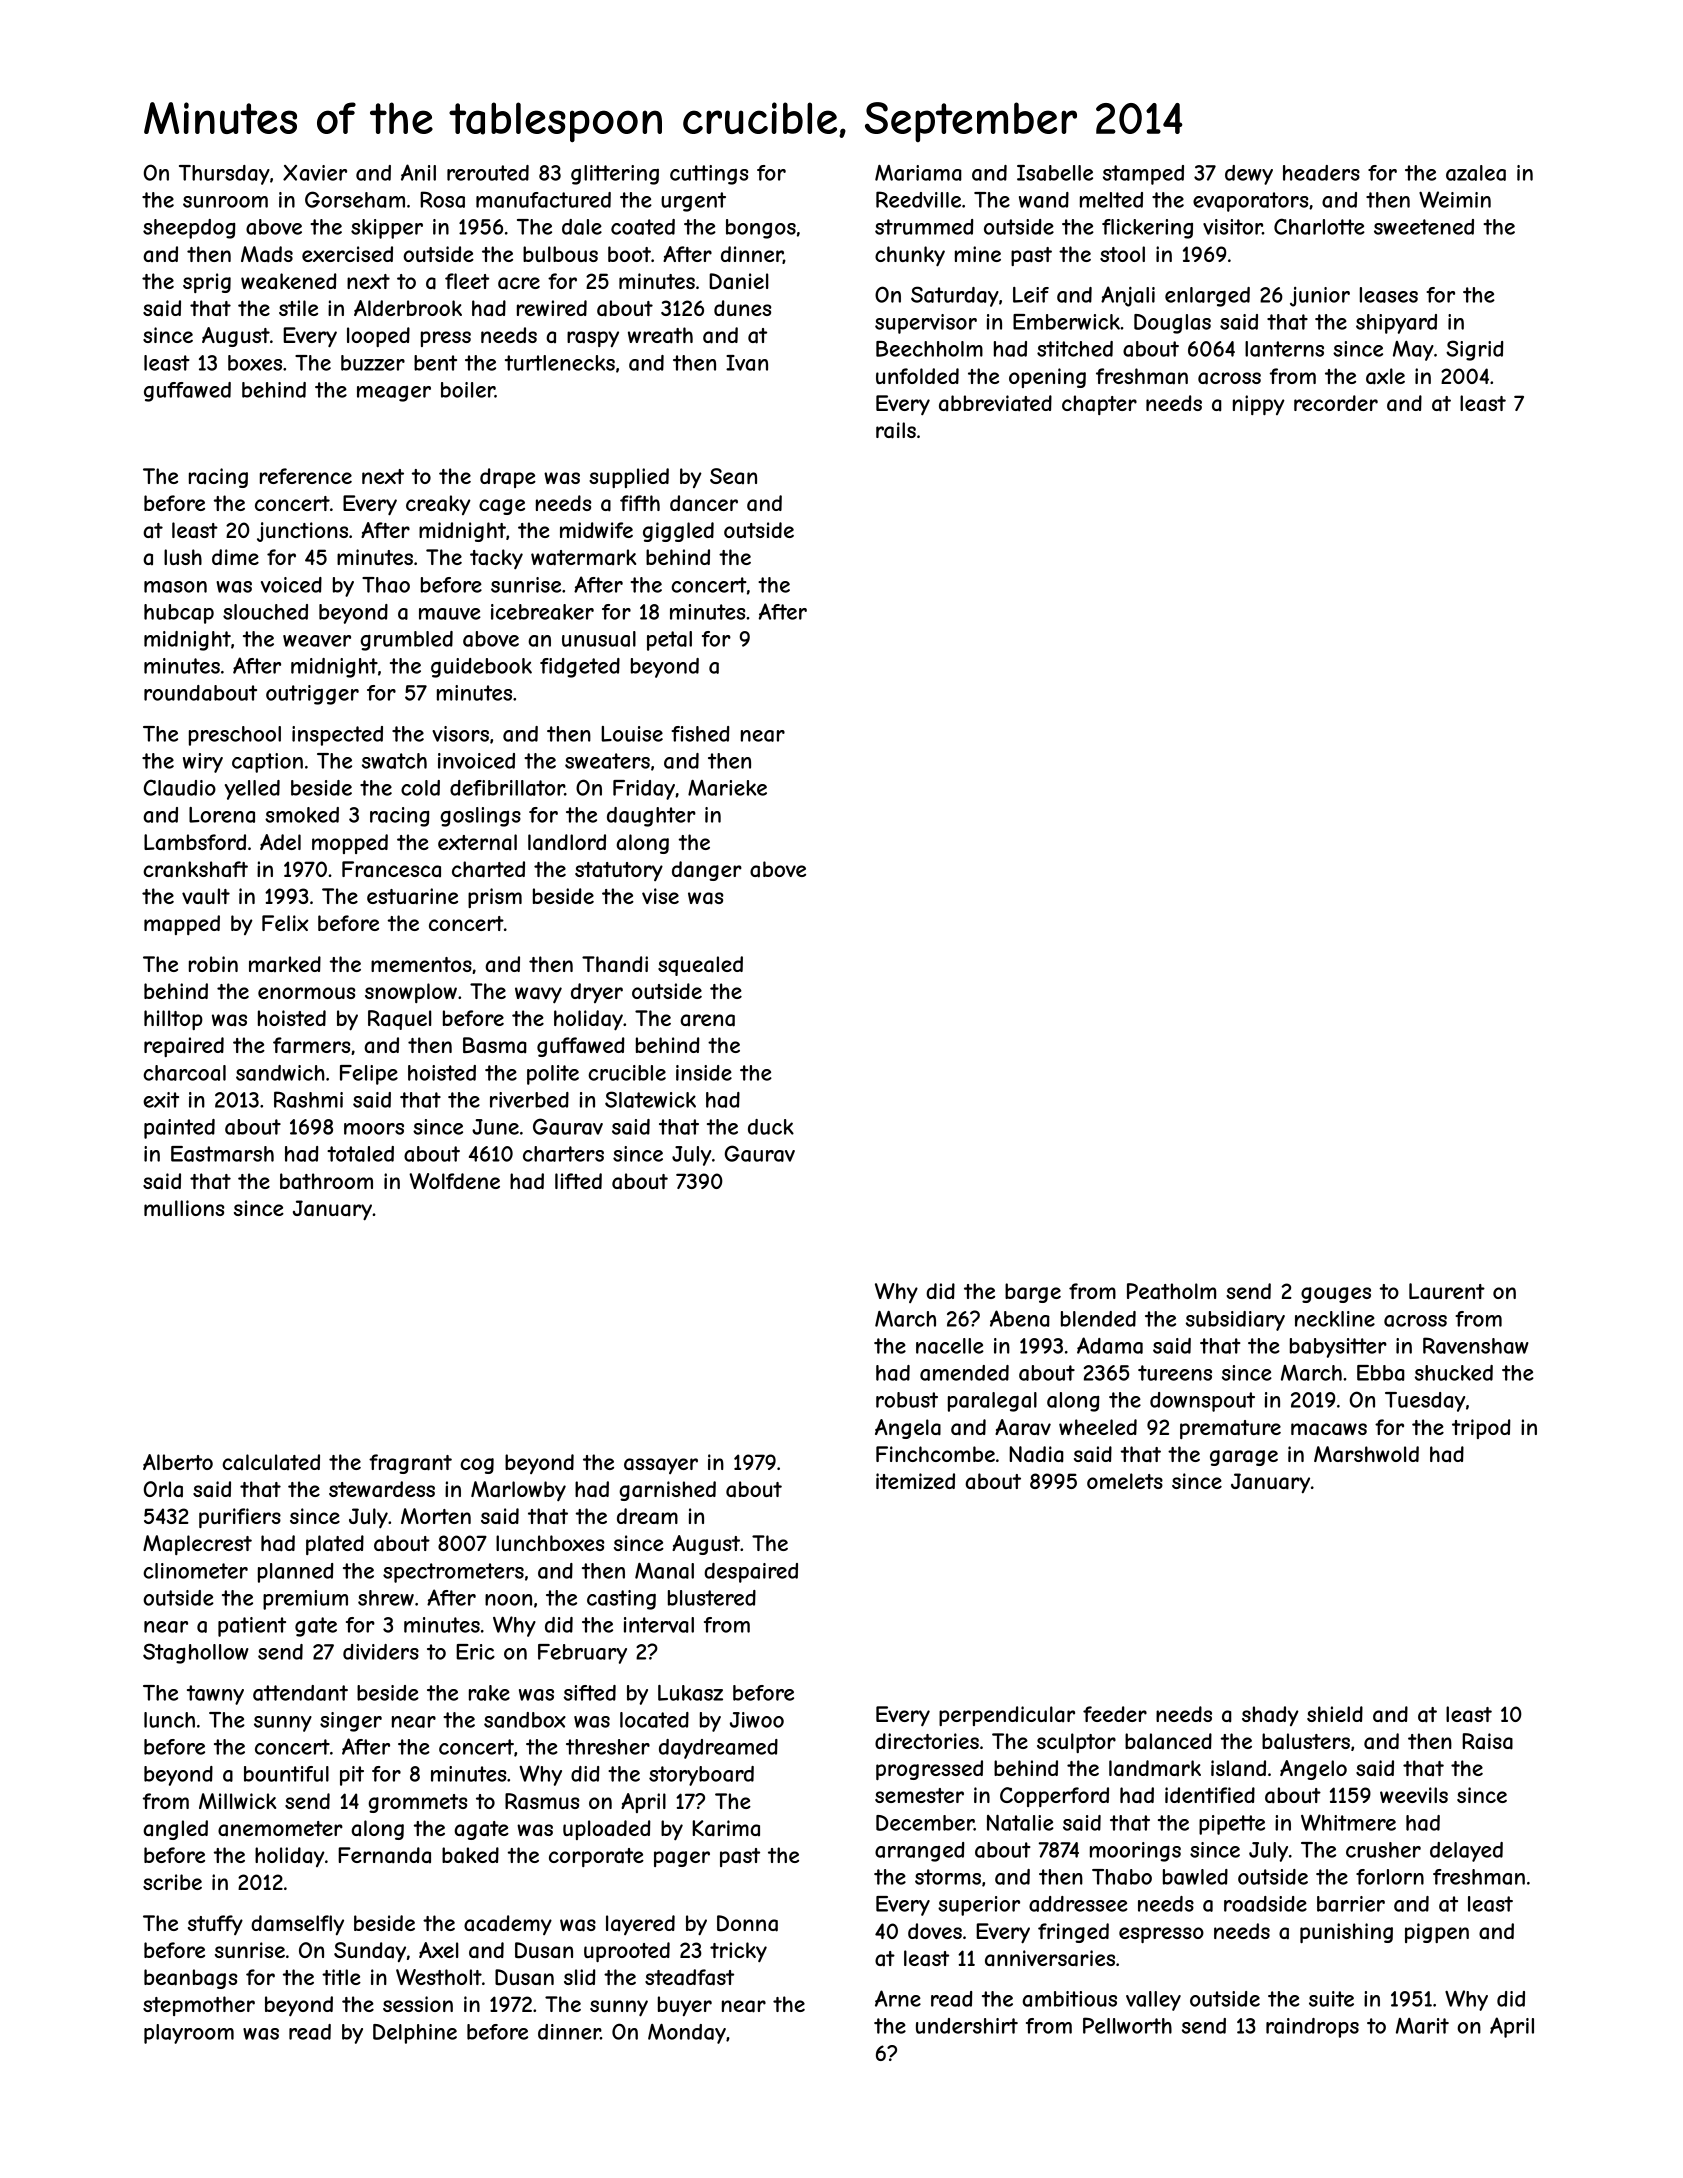 The image size is (1683, 2178). Describe the element at coordinates (738, 1952) in the page. I see `tricky` at that location.
